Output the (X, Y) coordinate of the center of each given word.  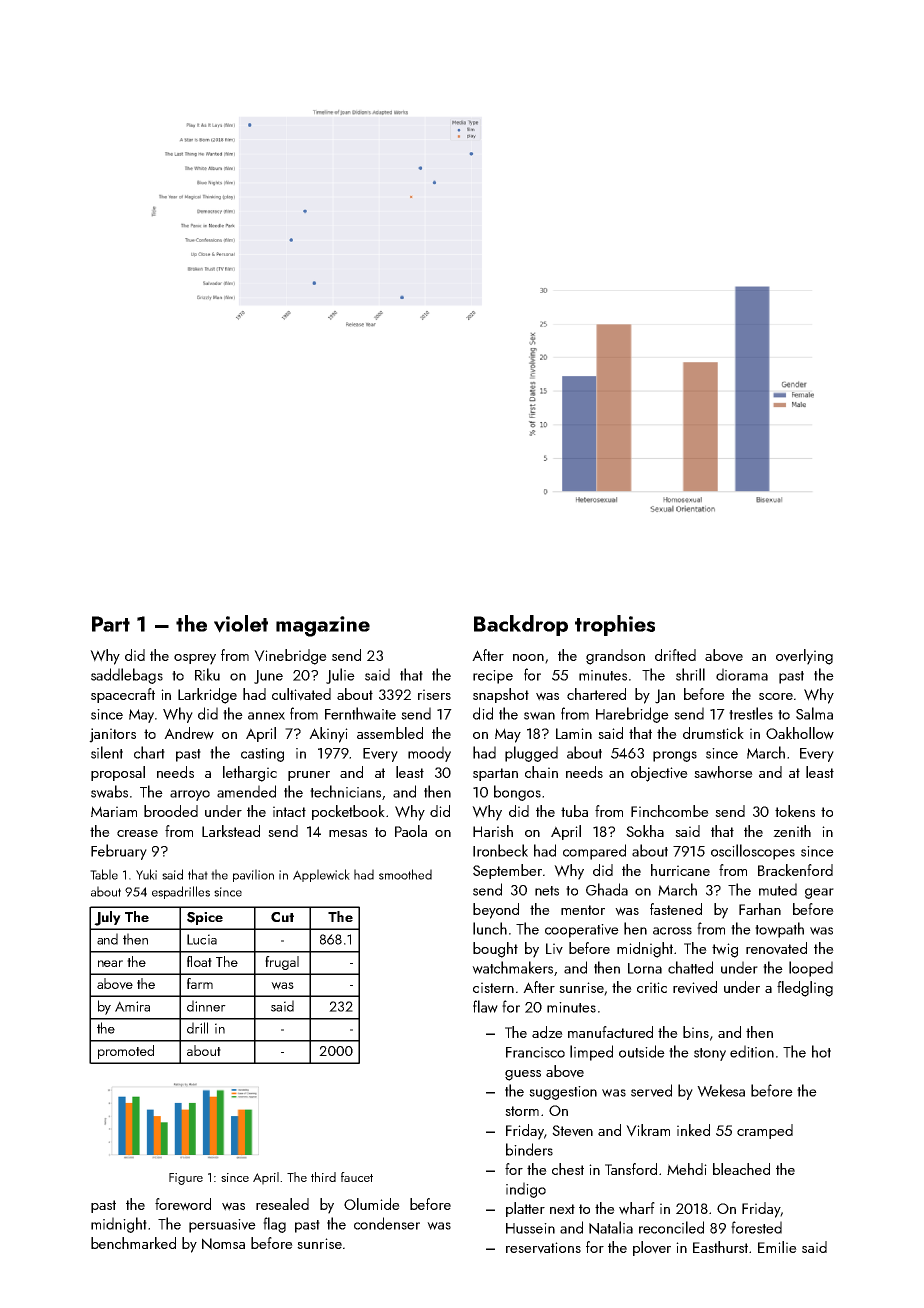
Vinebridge (290, 657)
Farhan (760, 909)
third (323, 1177)
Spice (205, 918)
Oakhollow (800, 733)
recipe (493, 677)
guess (523, 1075)
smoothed (405, 874)
